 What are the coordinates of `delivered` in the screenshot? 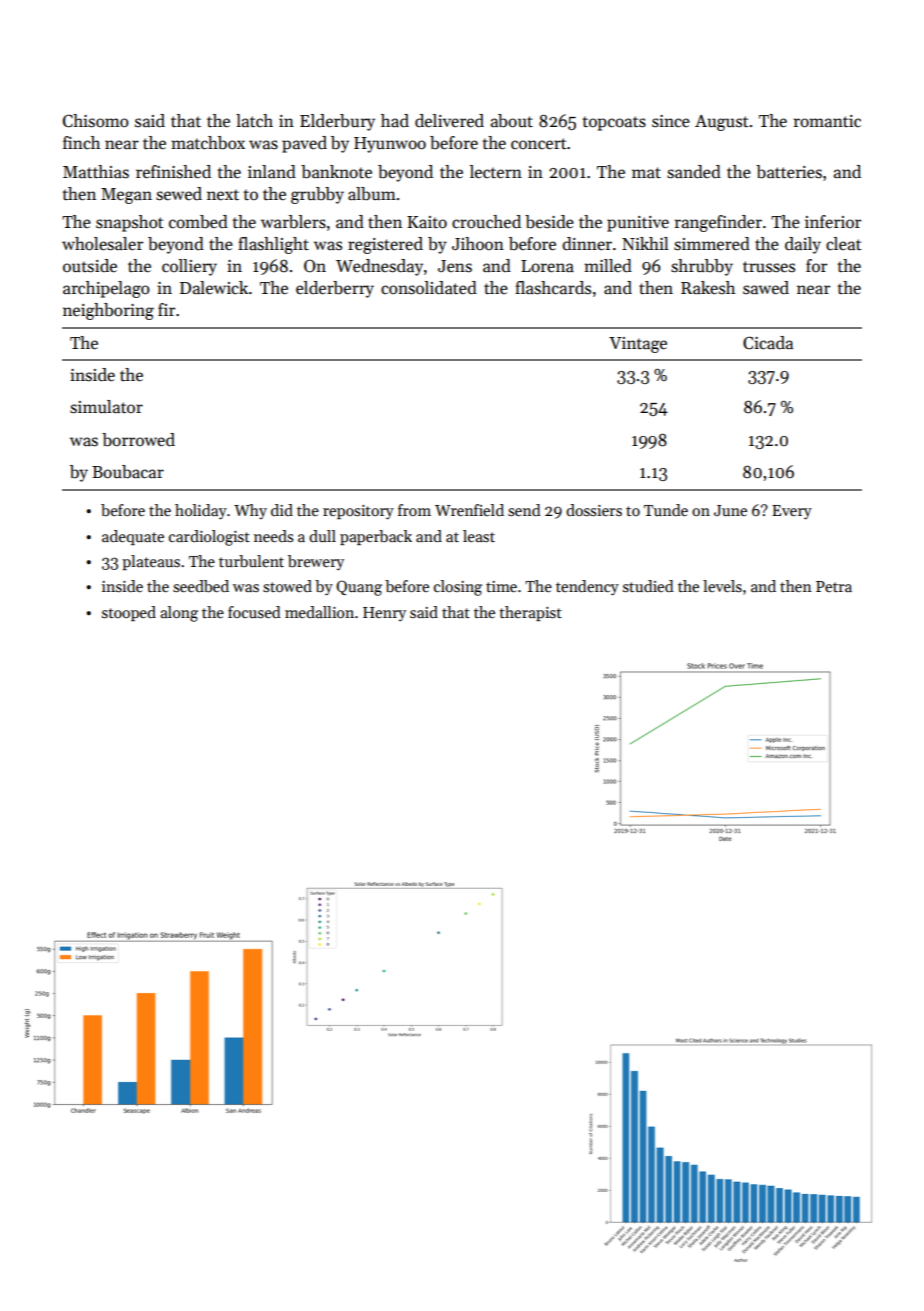 It's located at (449, 121).
